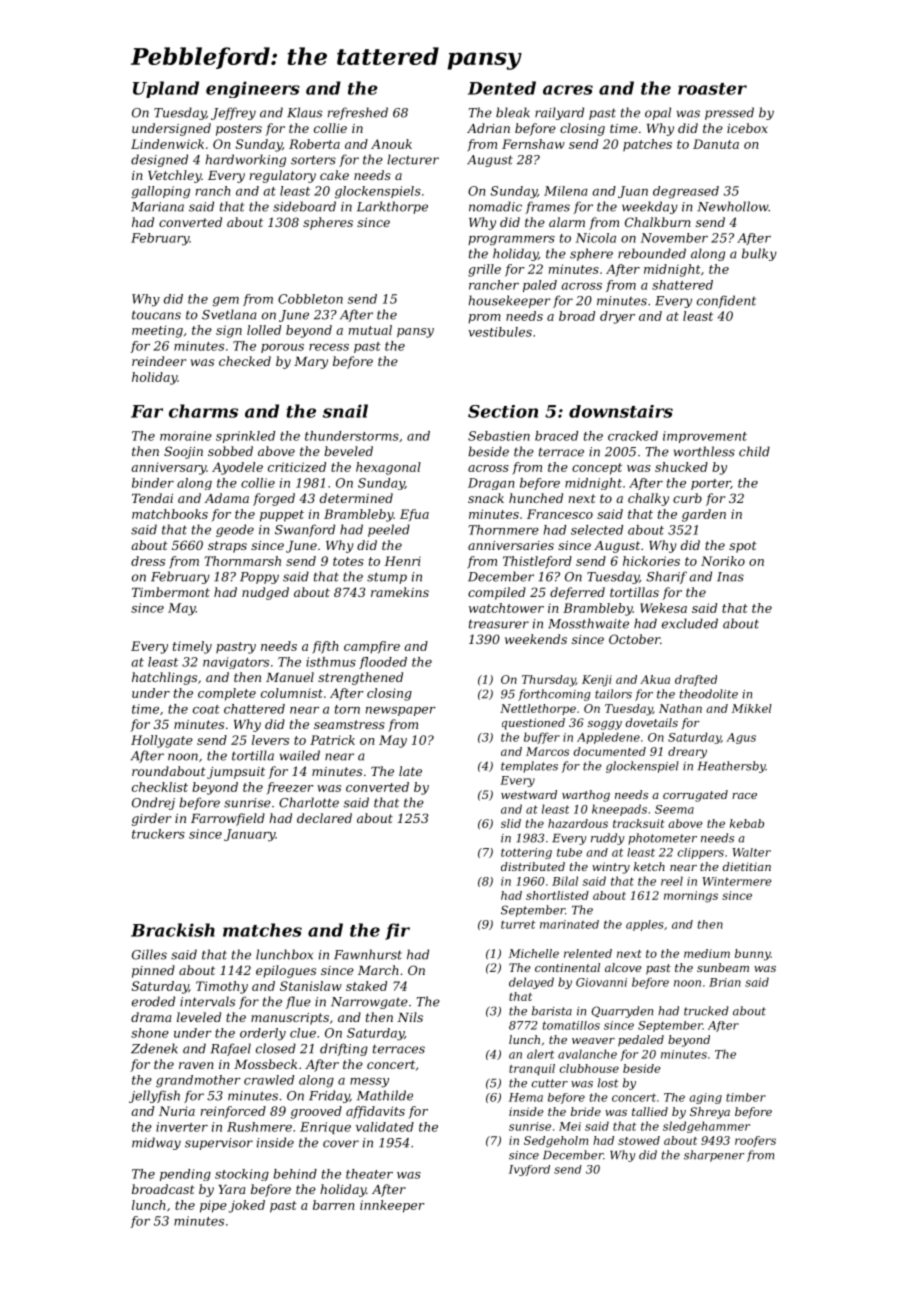 The height and width of the screenshot is (1316, 908). What do you see at coordinates (714, 1156) in the screenshot?
I see `sharpener` at bounding box center [714, 1156].
